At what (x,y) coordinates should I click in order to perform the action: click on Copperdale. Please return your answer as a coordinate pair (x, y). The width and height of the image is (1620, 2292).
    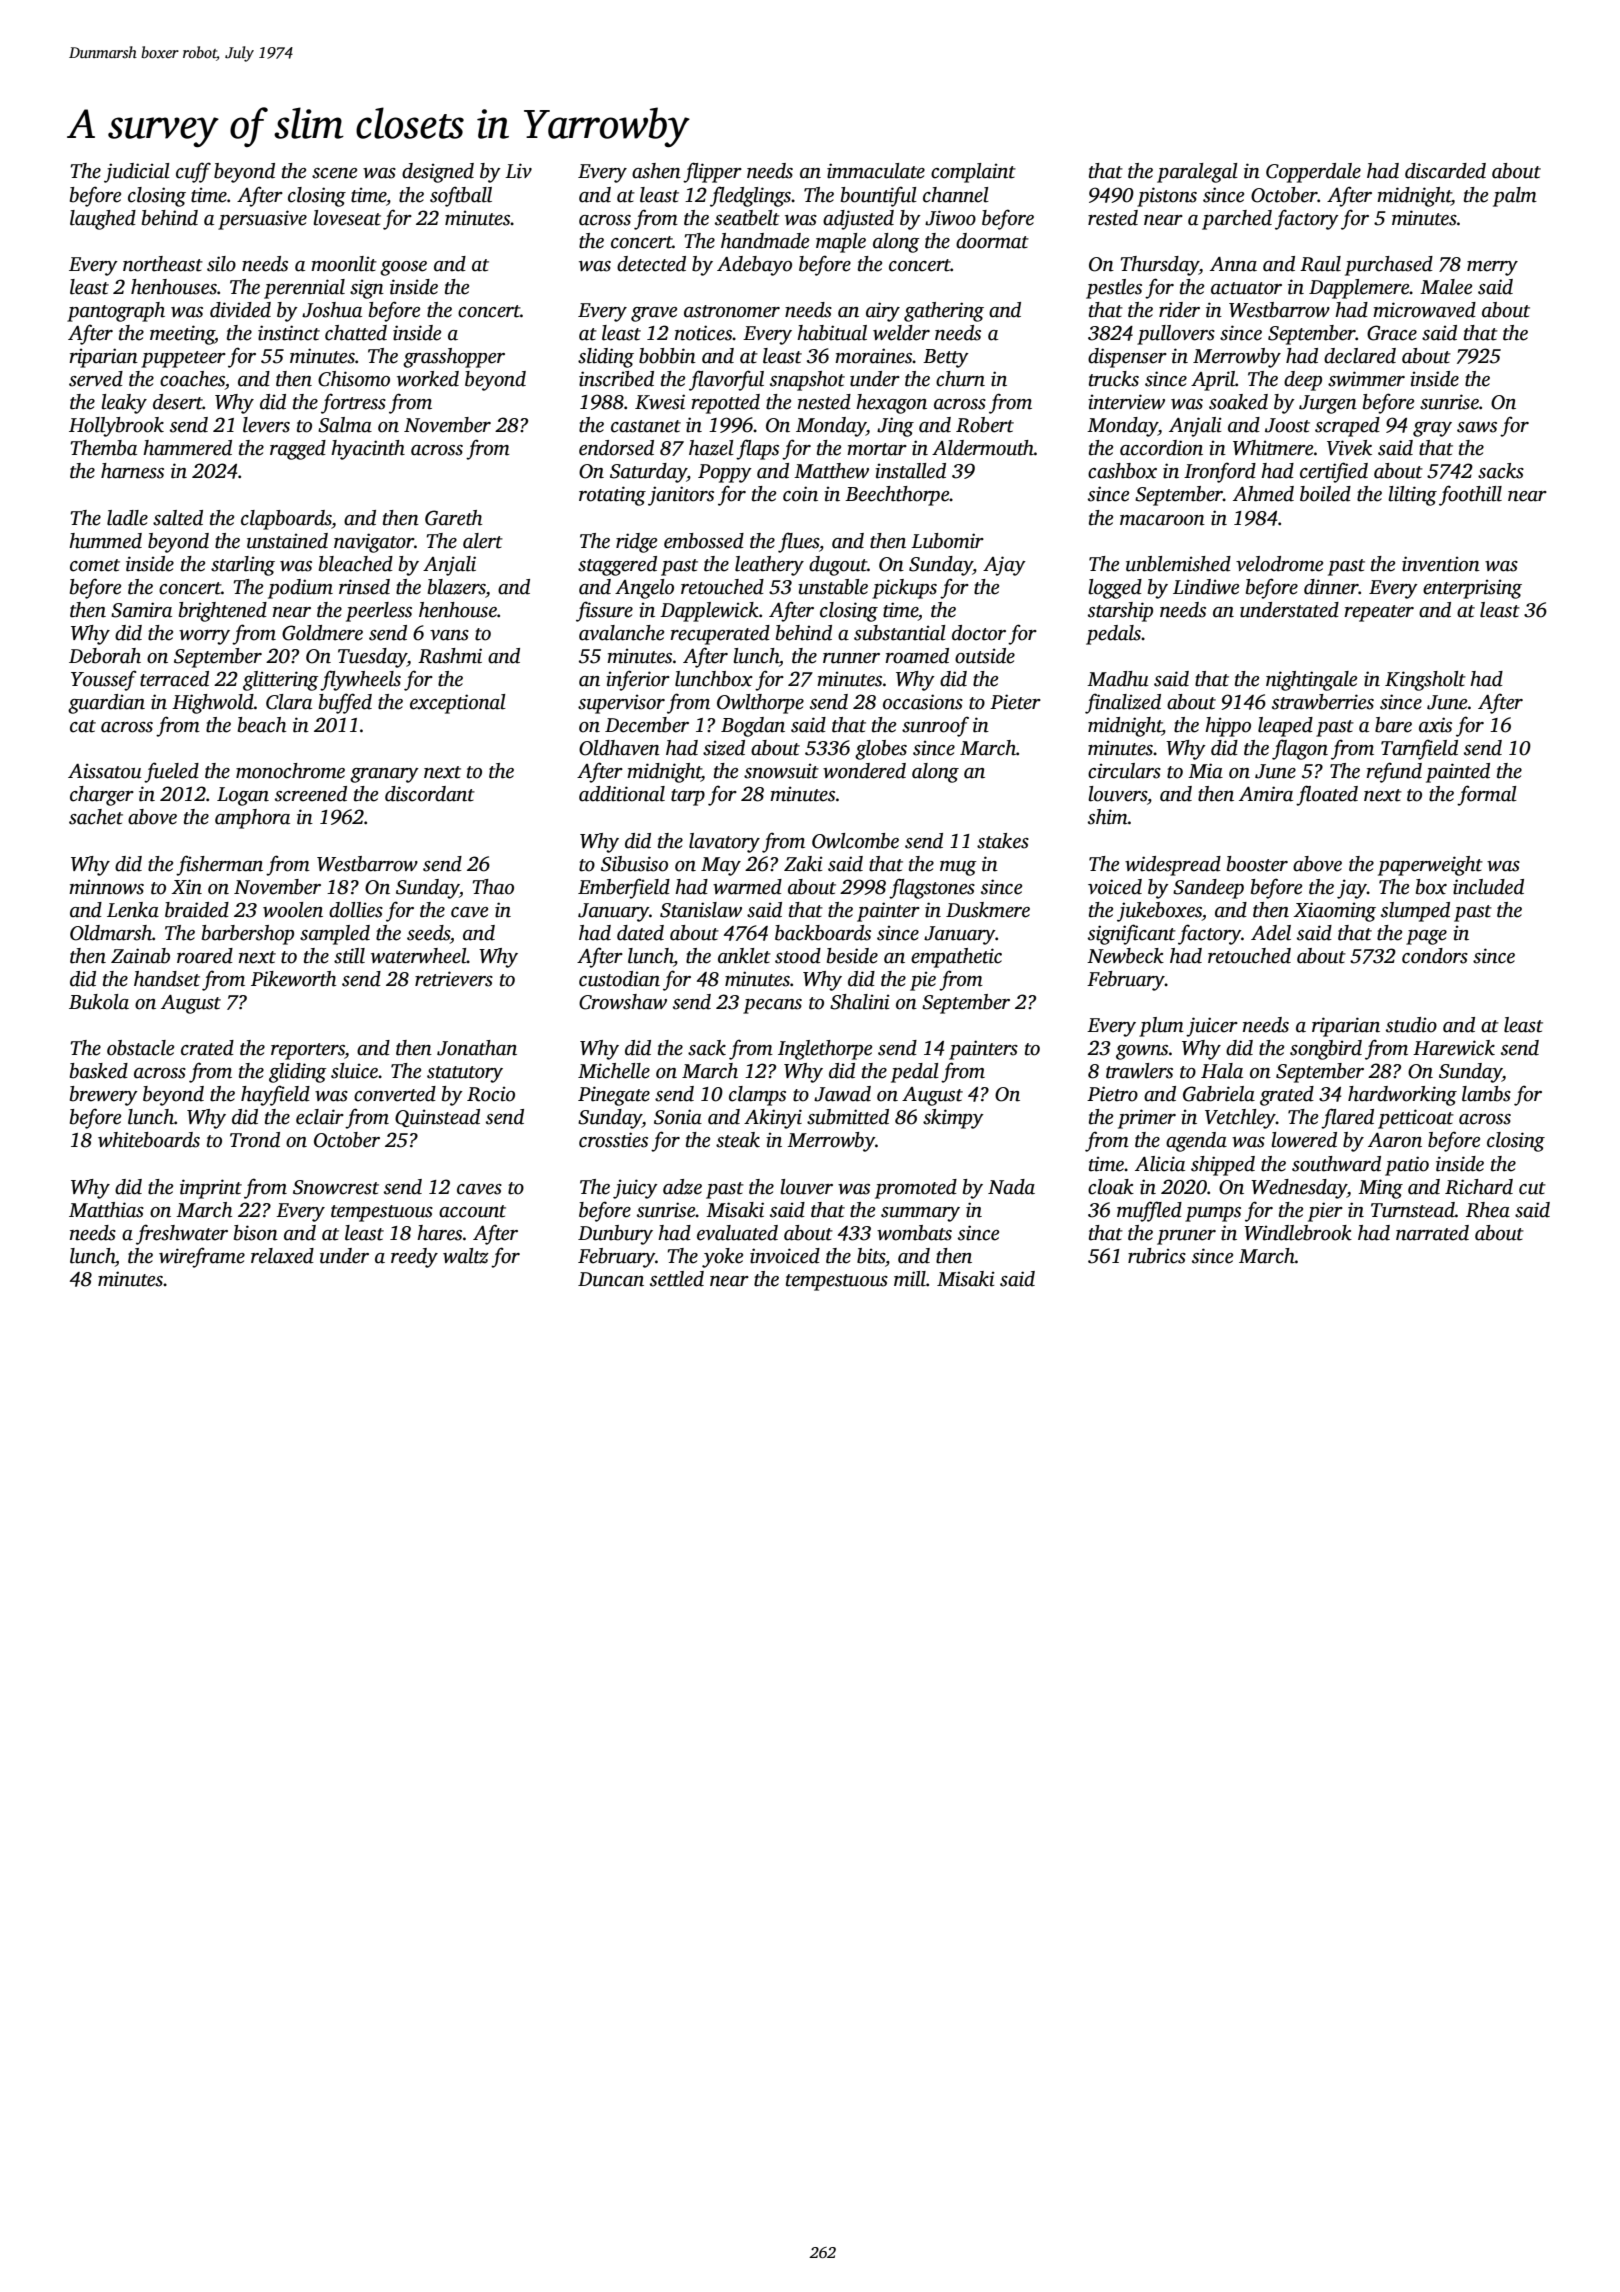
    Looking at the image, I should click on (1313, 173).
